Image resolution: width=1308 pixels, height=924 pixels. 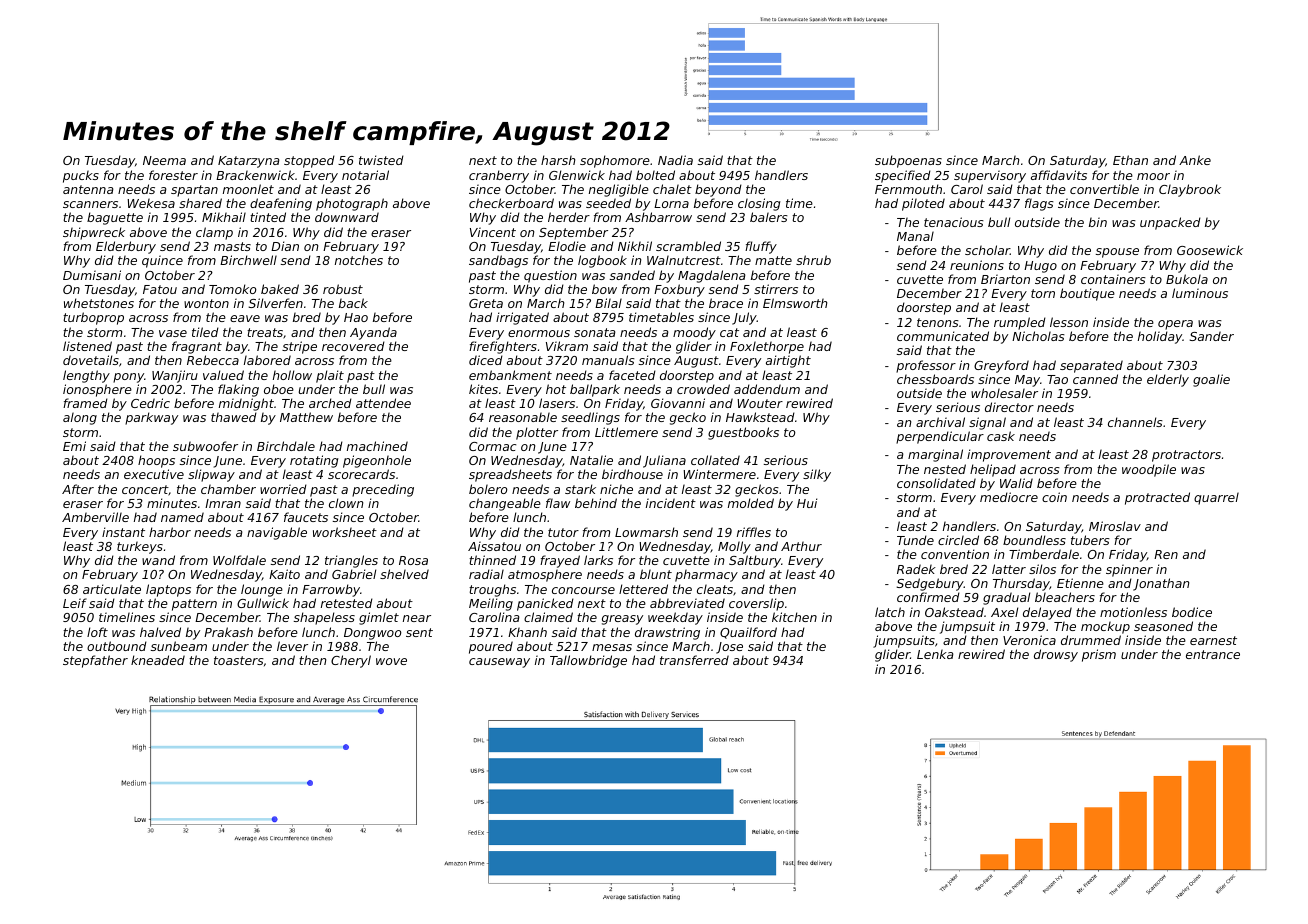 I want to click on flaw, so click(x=558, y=503).
